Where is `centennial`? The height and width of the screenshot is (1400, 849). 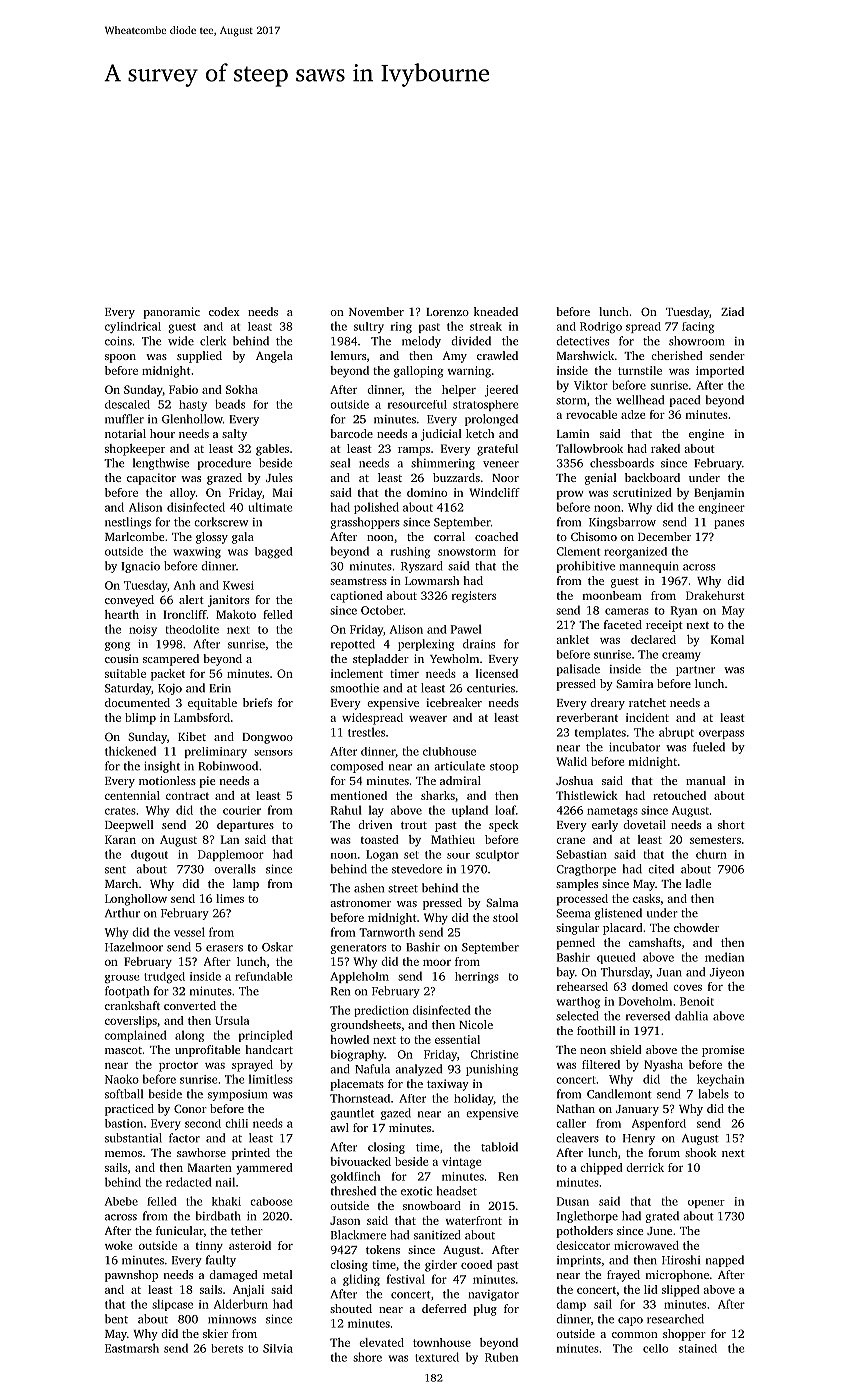
centennial is located at coordinates (132, 795).
